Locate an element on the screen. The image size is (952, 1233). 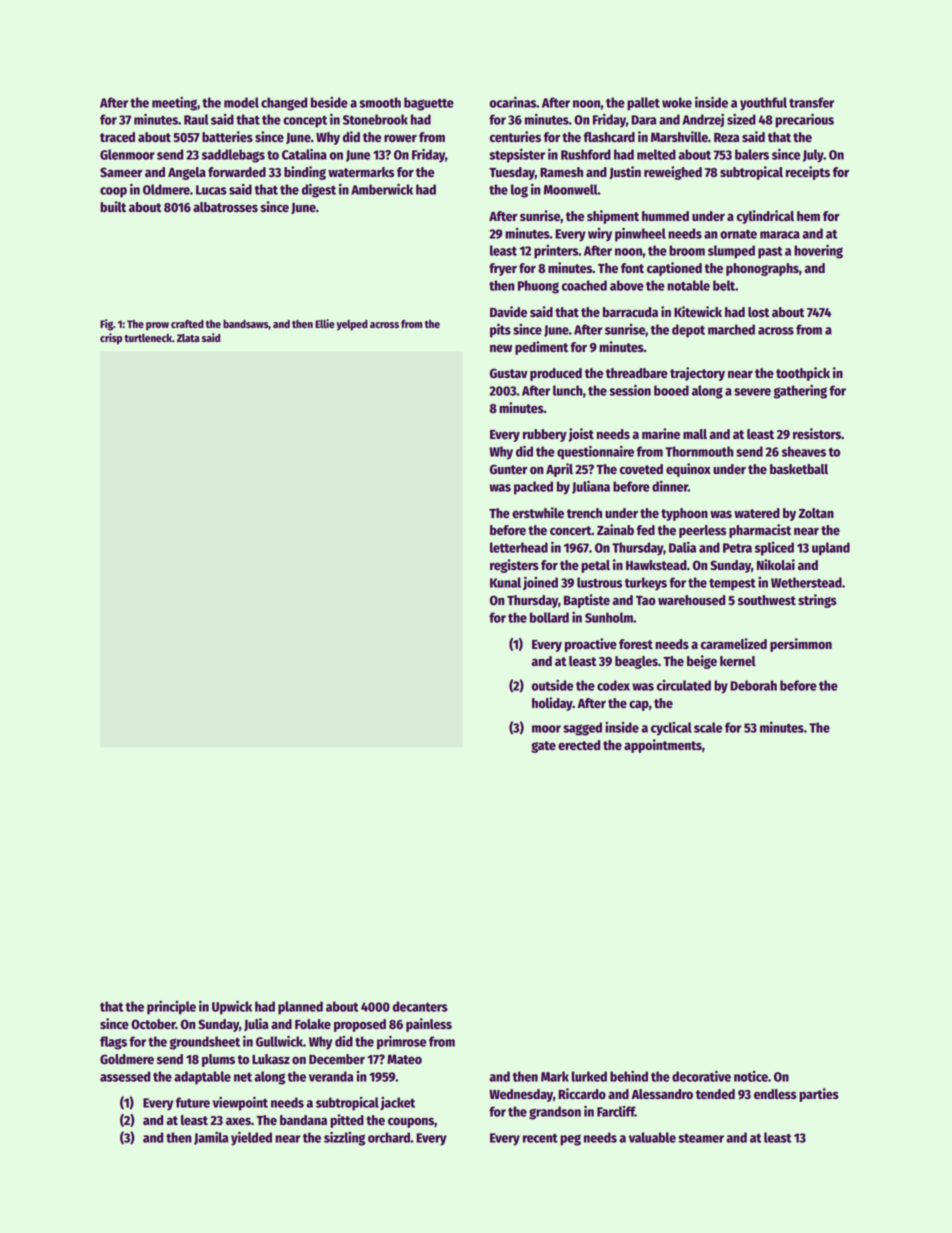
baguette is located at coordinates (429, 104).
